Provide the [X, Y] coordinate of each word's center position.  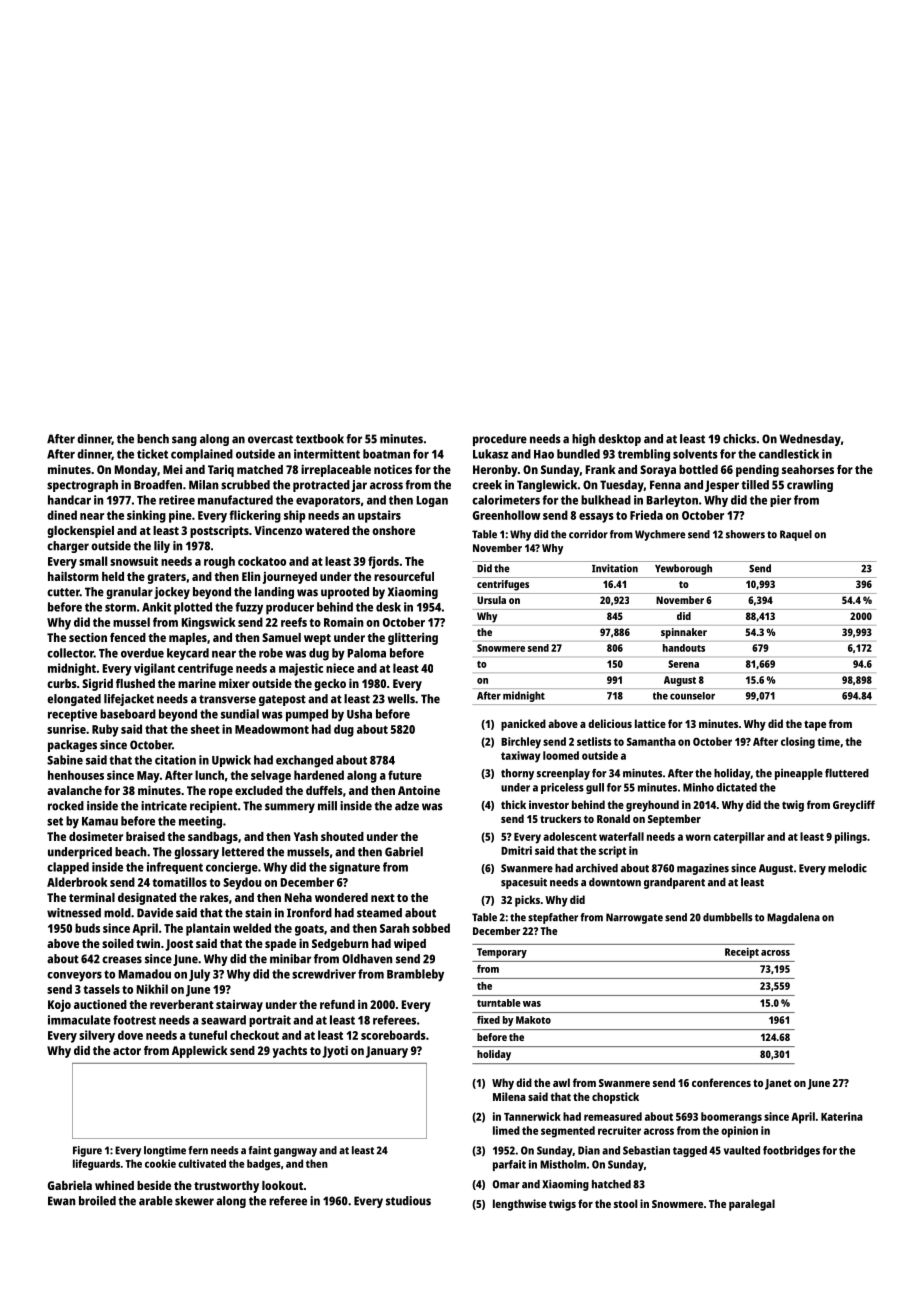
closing [798, 743]
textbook [320, 439]
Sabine [65, 760]
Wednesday [810, 440]
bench [153, 439]
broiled [97, 1201]
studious [408, 1201]
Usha [359, 714]
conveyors [74, 977]
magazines [703, 869]
